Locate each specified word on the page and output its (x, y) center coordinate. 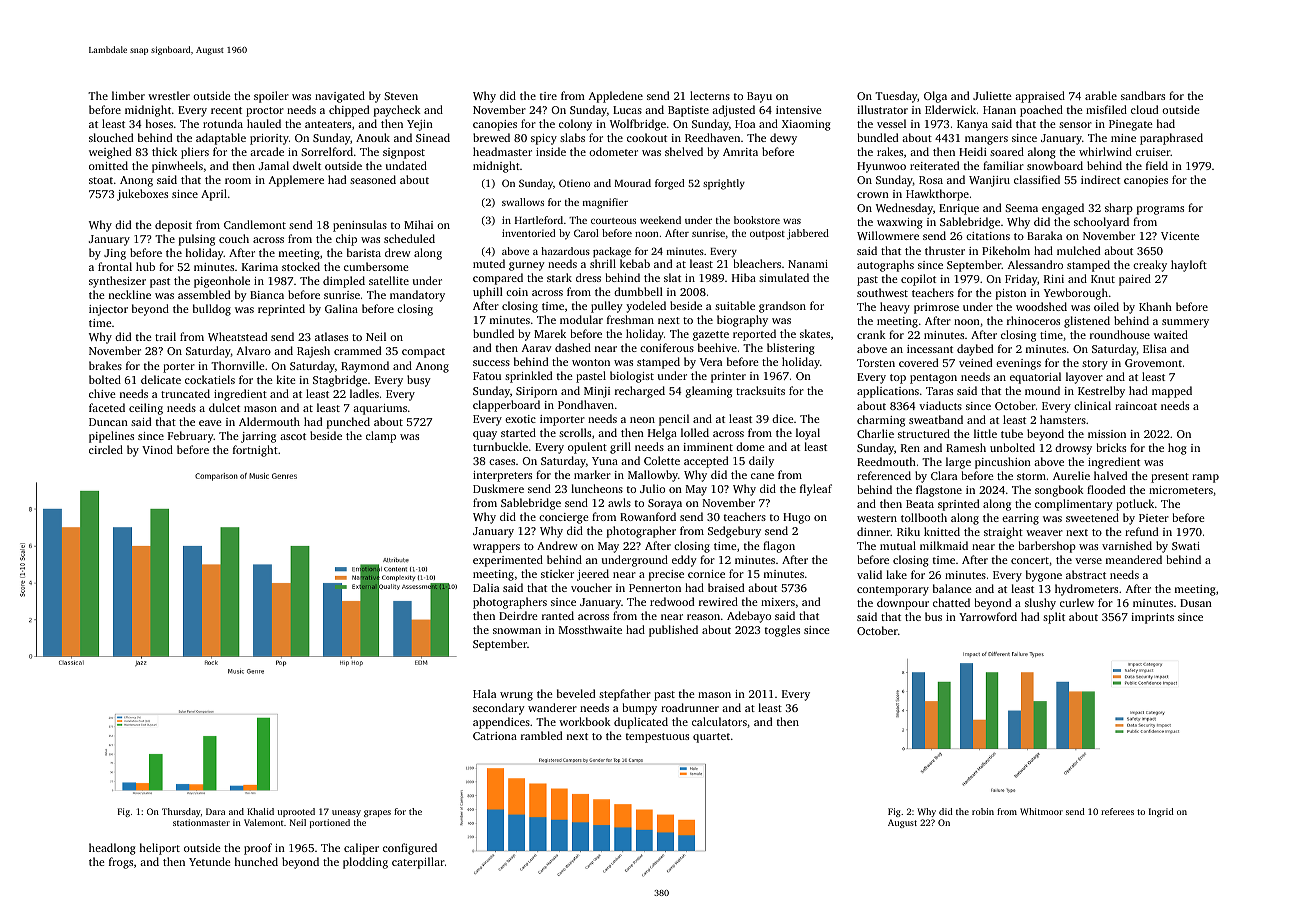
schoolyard (1101, 223)
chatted (951, 602)
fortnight (255, 451)
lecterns (710, 95)
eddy (684, 561)
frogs (121, 863)
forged (669, 184)
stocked (301, 266)
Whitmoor (1041, 811)
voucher (591, 587)
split (1054, 618)
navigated (340, 97)
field (1157, 165)
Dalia (486, 587)
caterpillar (418, 863)
